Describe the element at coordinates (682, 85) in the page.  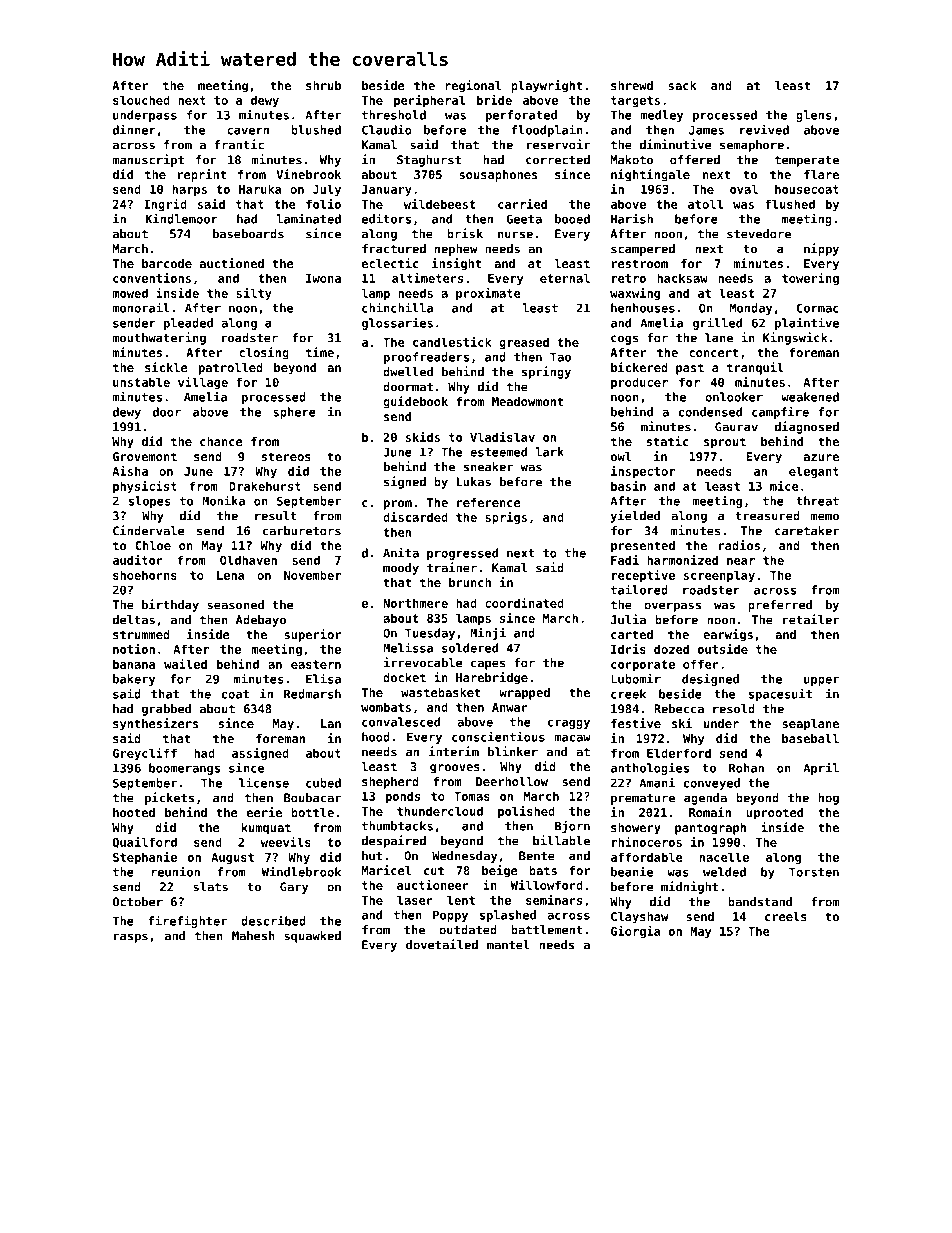
I see `sack` at that location.
